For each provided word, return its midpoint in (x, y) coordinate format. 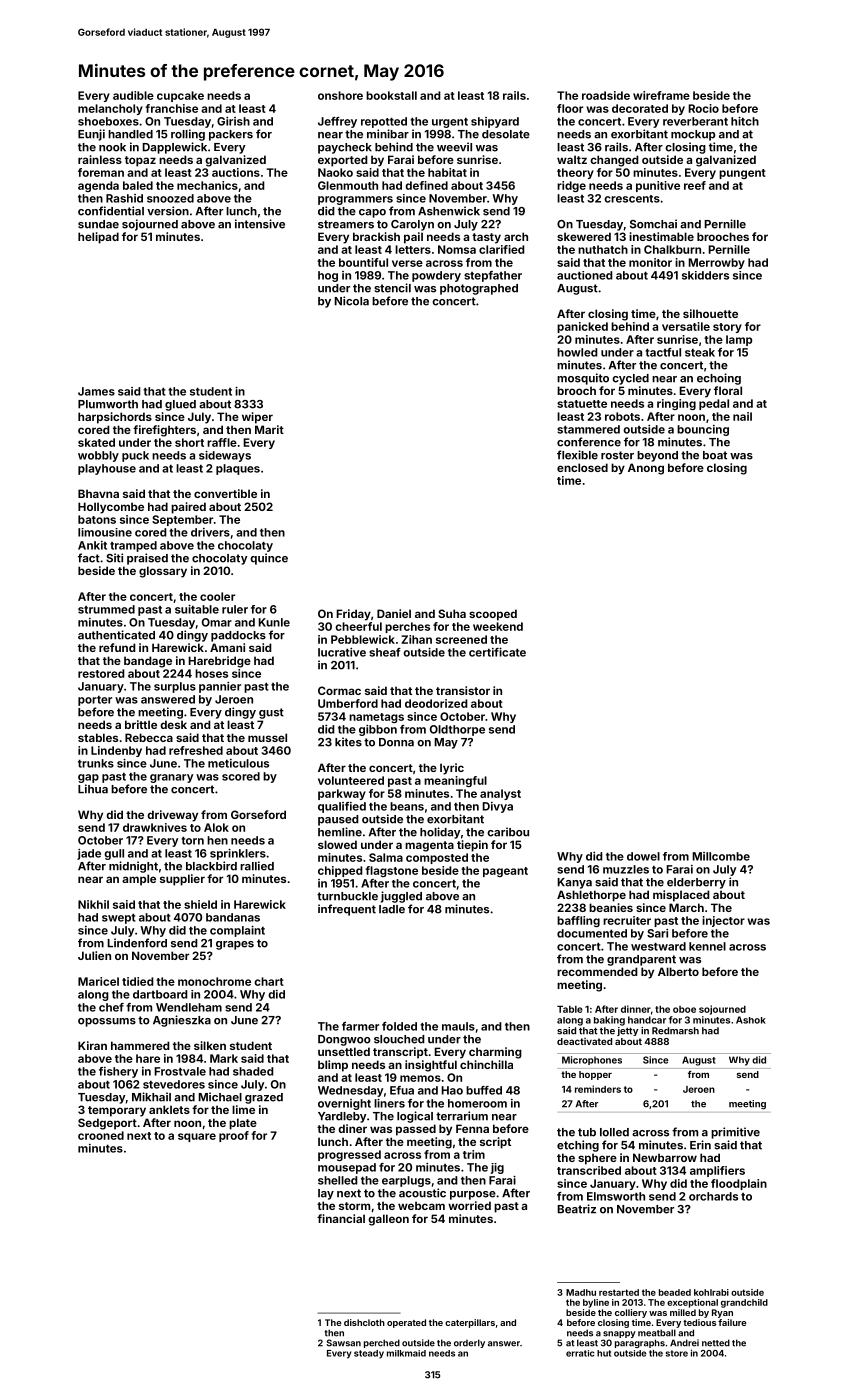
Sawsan (343, 1343)
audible (133, 95)
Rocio (703, 108)
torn (192, 841)
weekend (498, 626)
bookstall (391, 95)
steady (369, 1354)
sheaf (385, 652)
